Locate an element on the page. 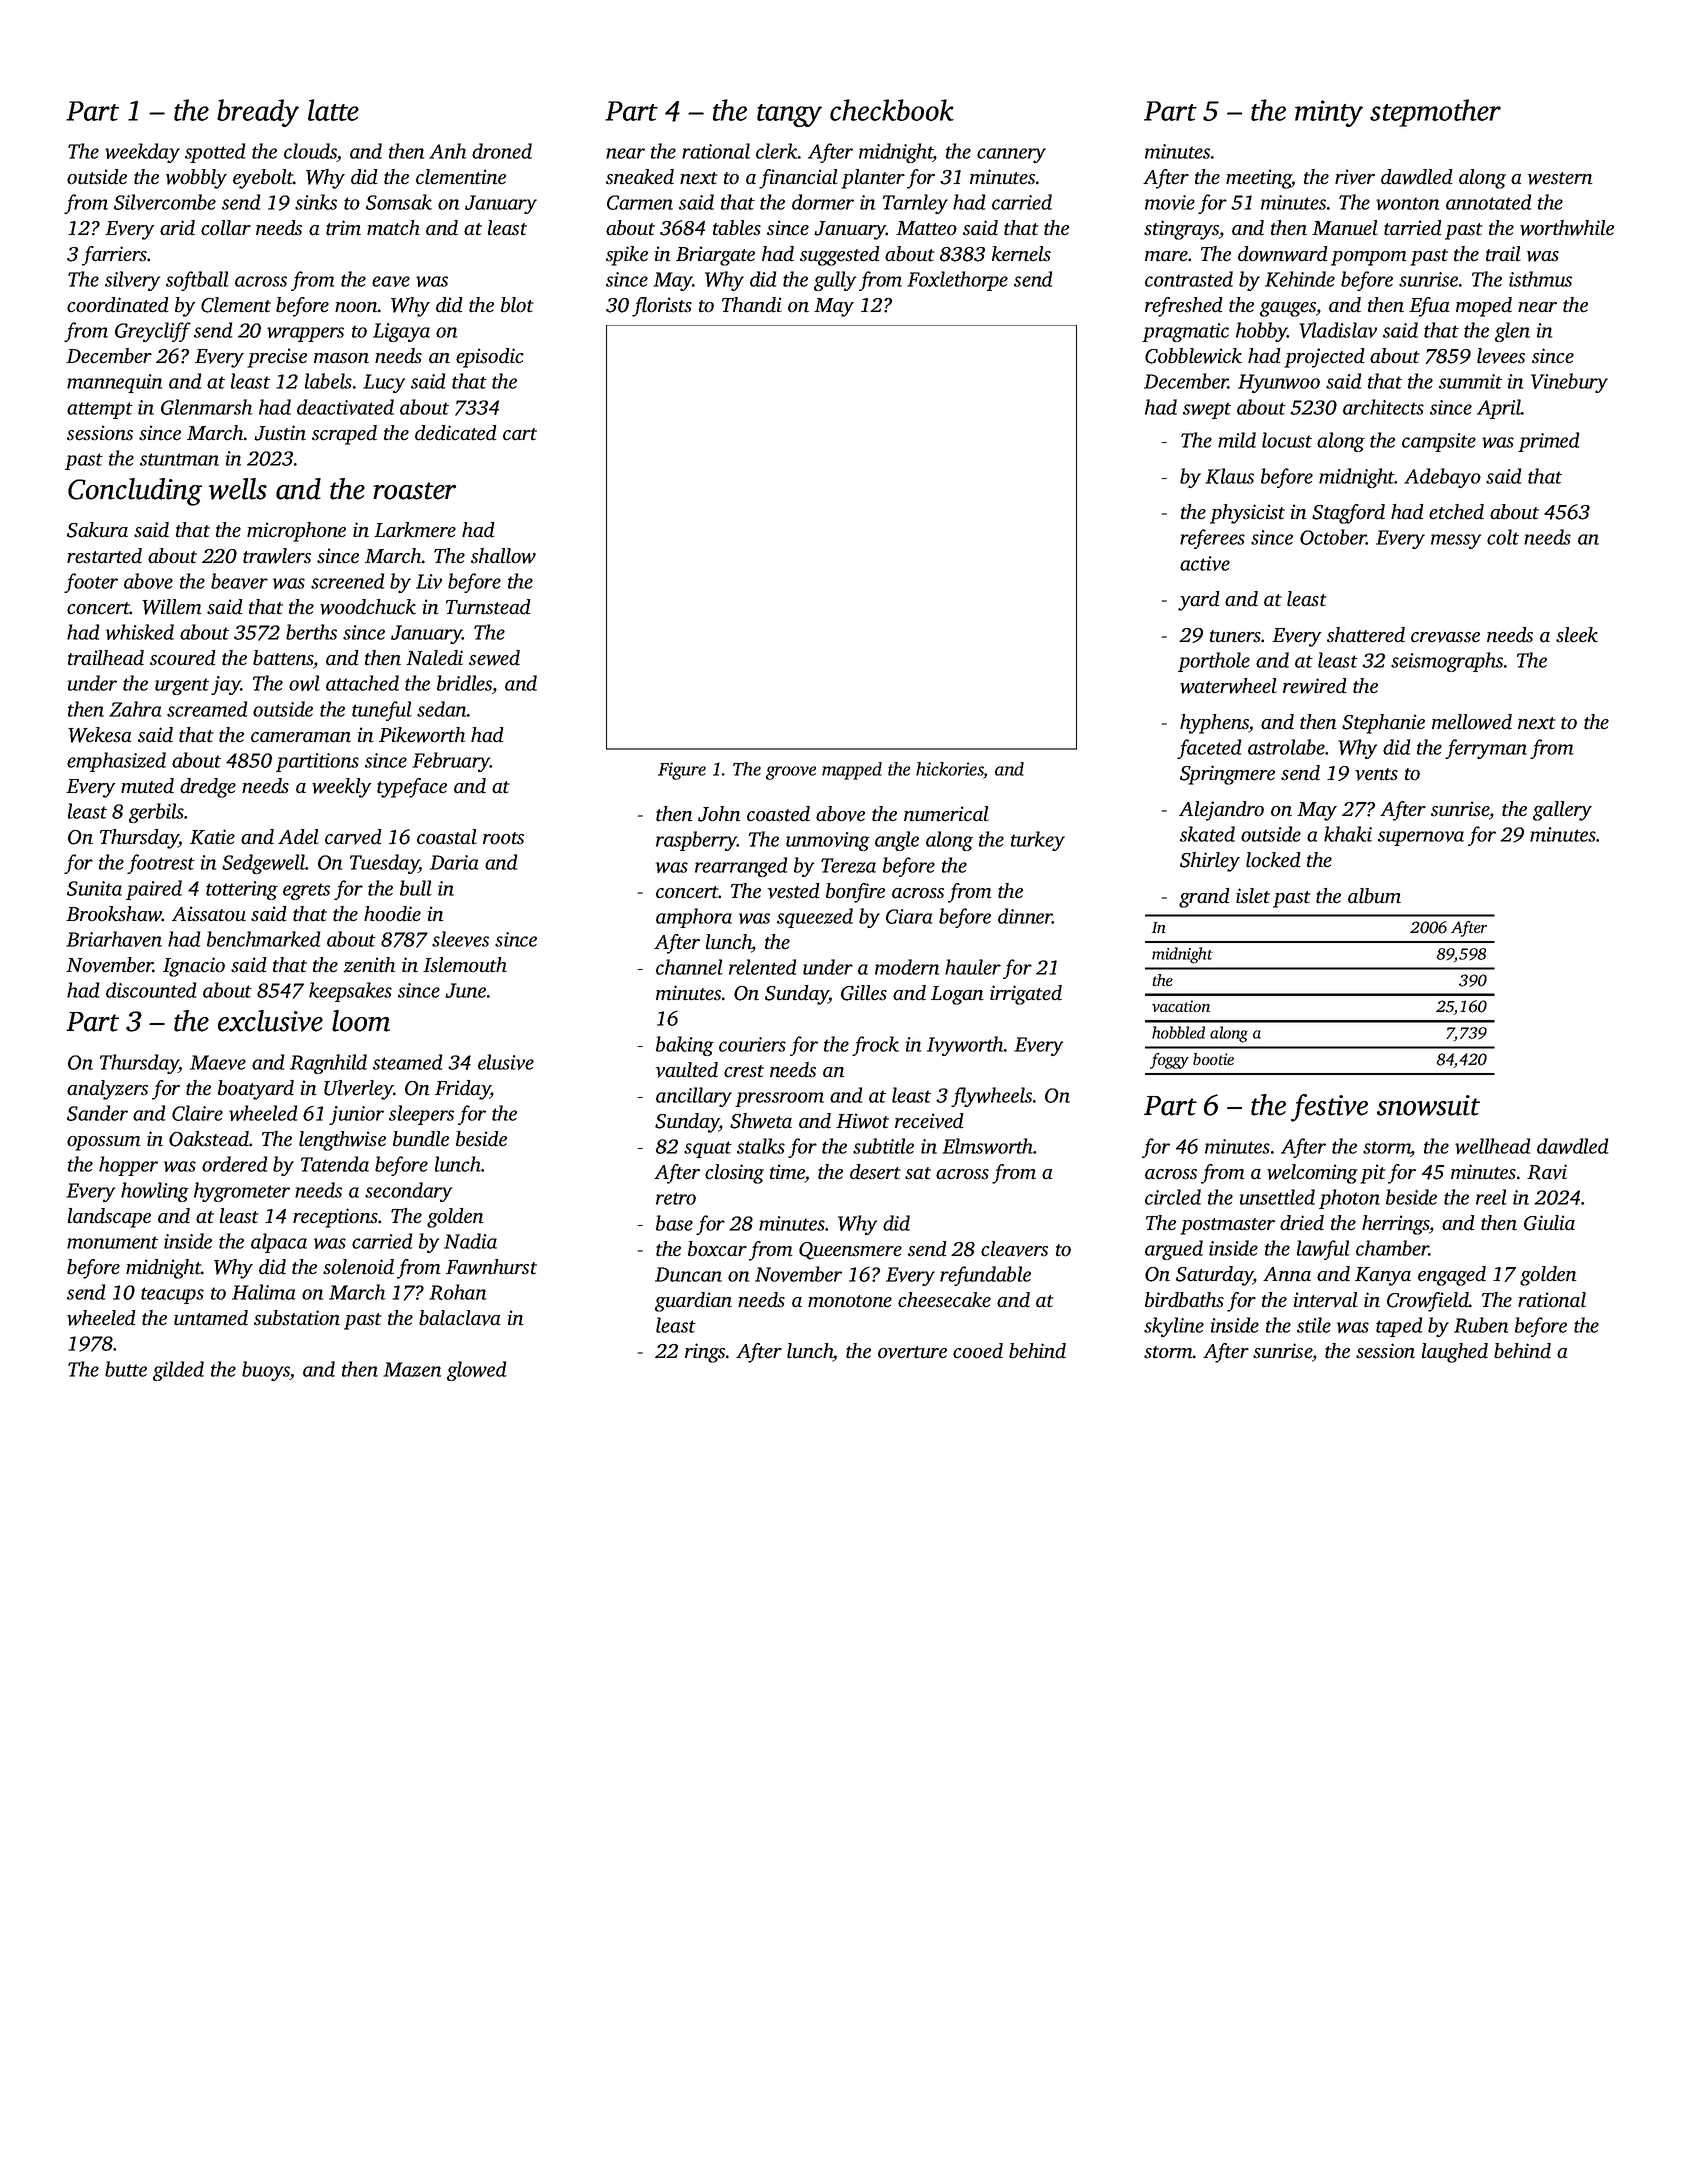 Image resolution: width=1683 pixels, height=2178 pixels. gallery is located at coordinates (1562, 811).
